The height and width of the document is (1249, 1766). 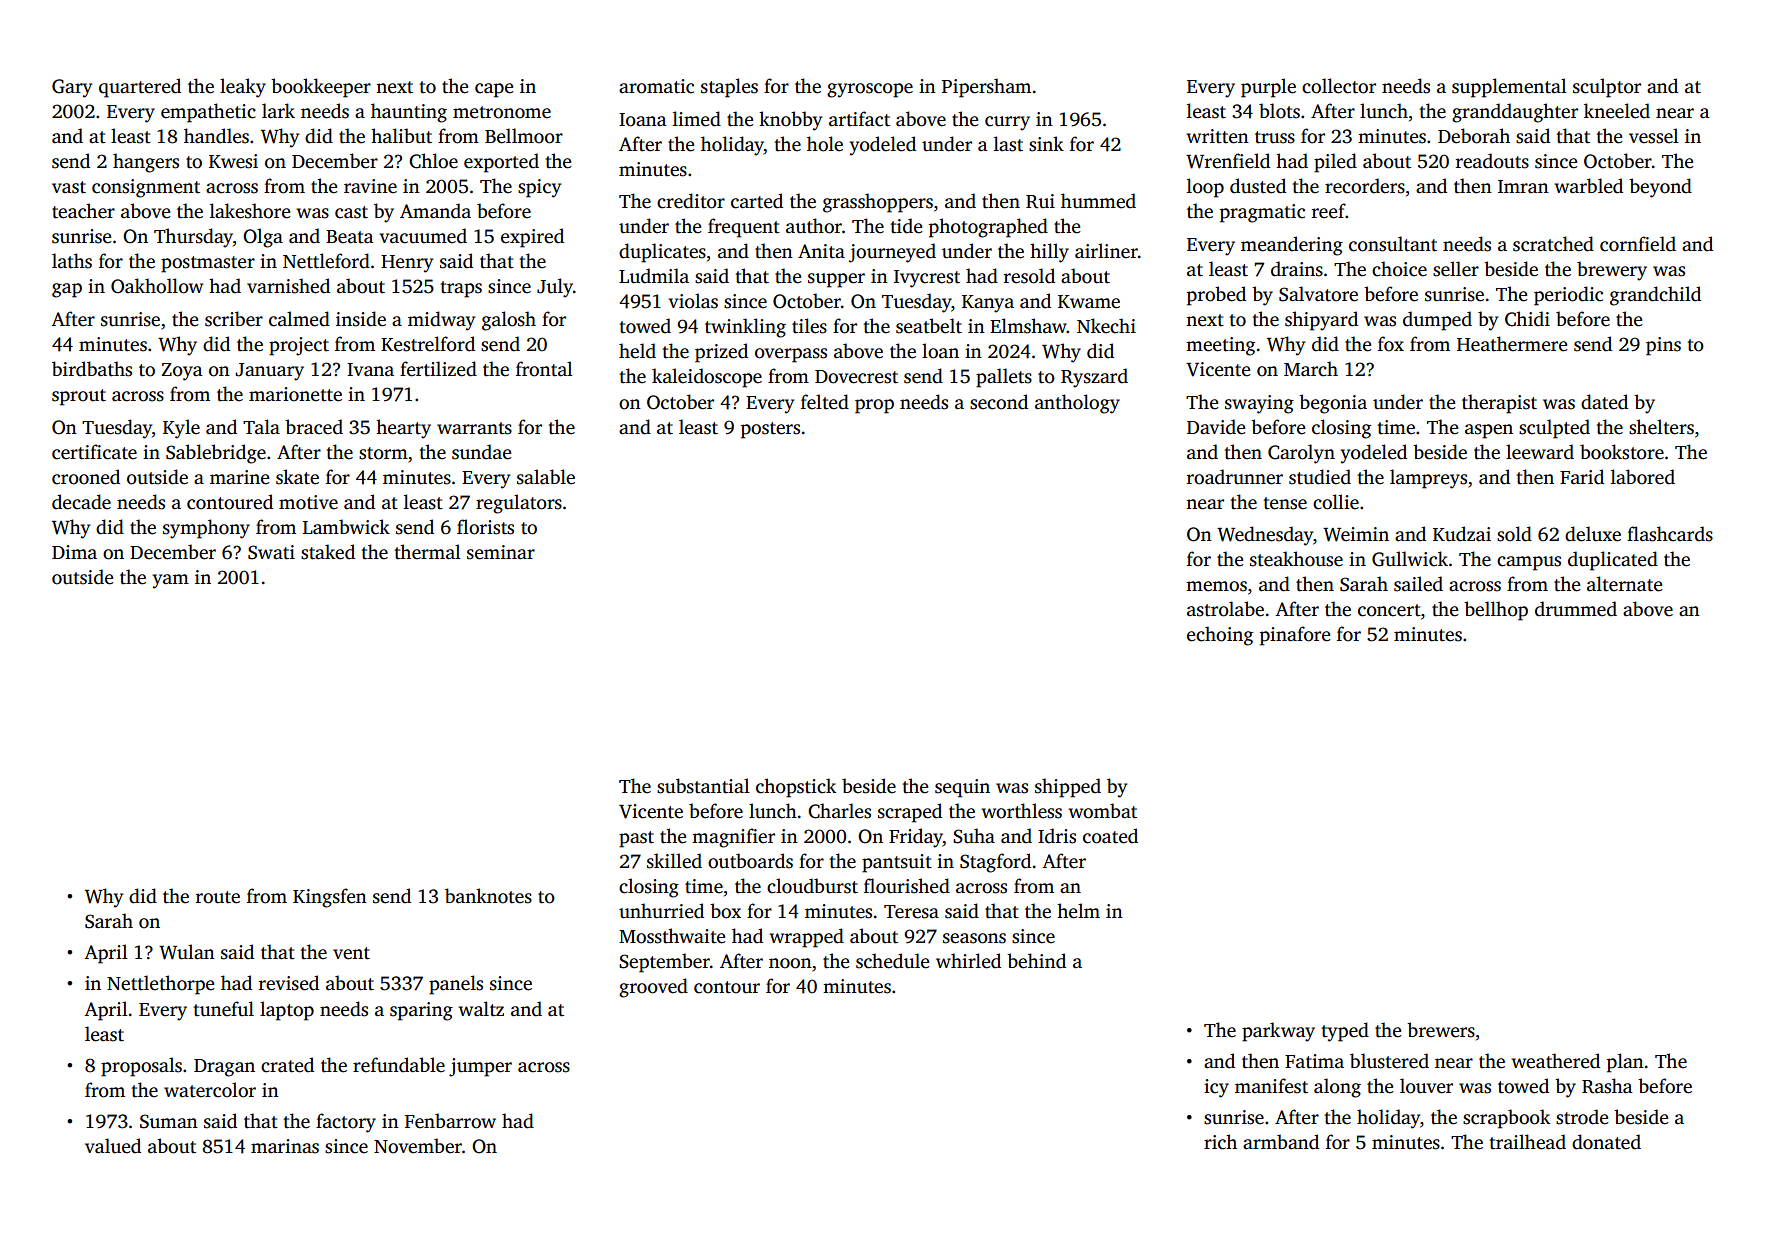 What do you see at coordinates (856, 377) in the document?
I see `Dovecrest` at bounding box center [856, 377].
